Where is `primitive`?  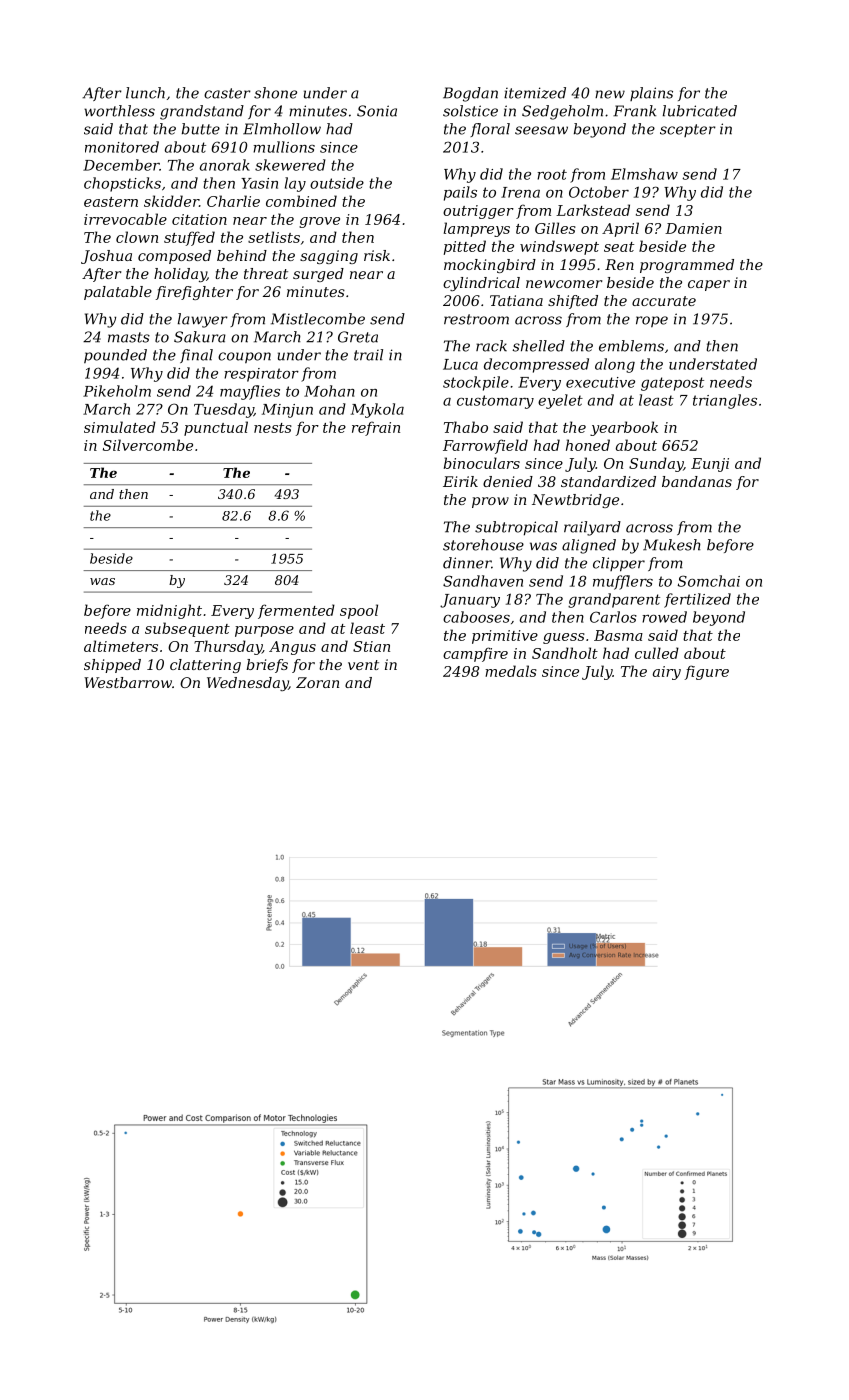 primitive is located at coordinates (505, 637).
